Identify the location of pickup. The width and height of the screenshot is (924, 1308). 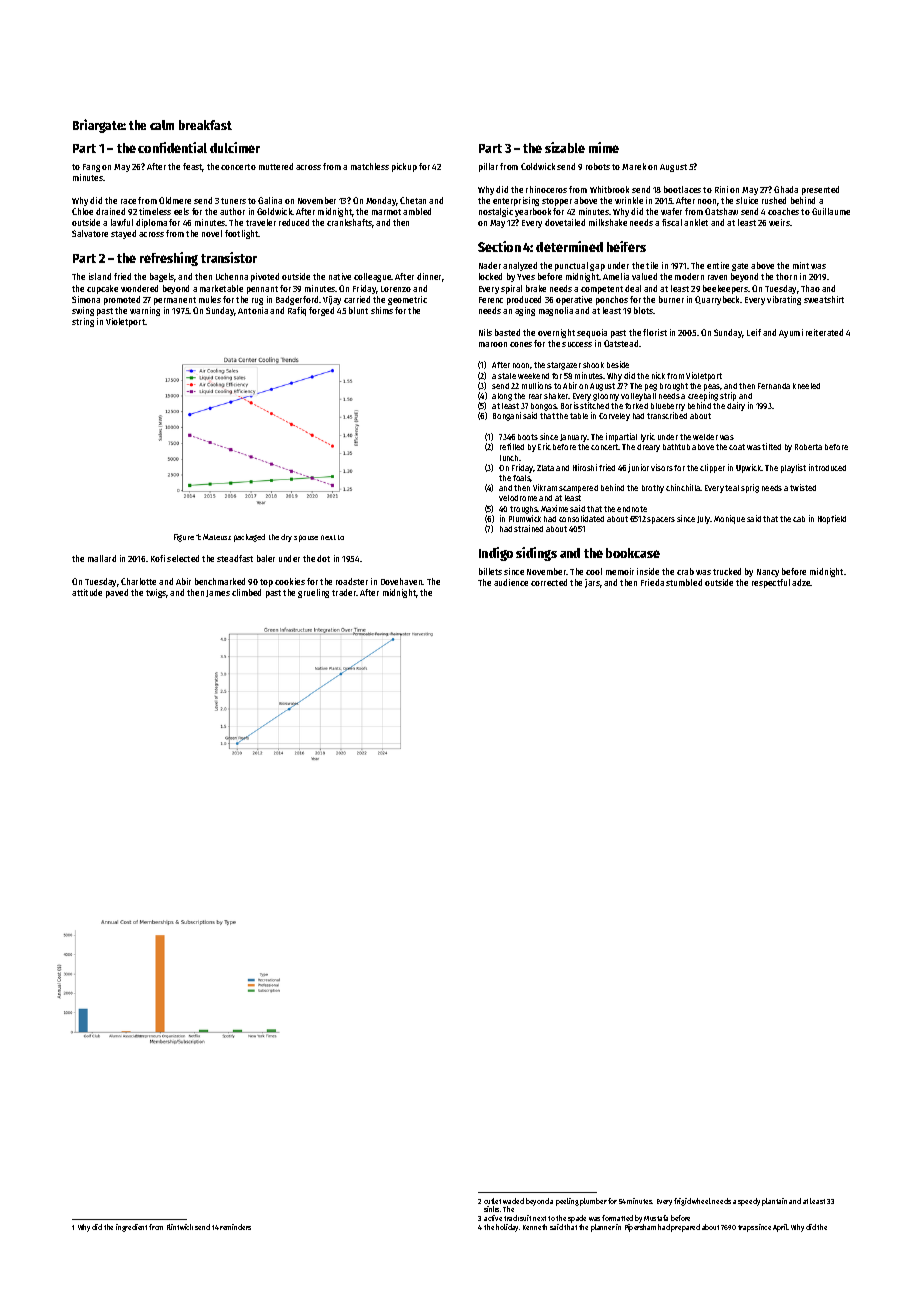
(404, 167).
